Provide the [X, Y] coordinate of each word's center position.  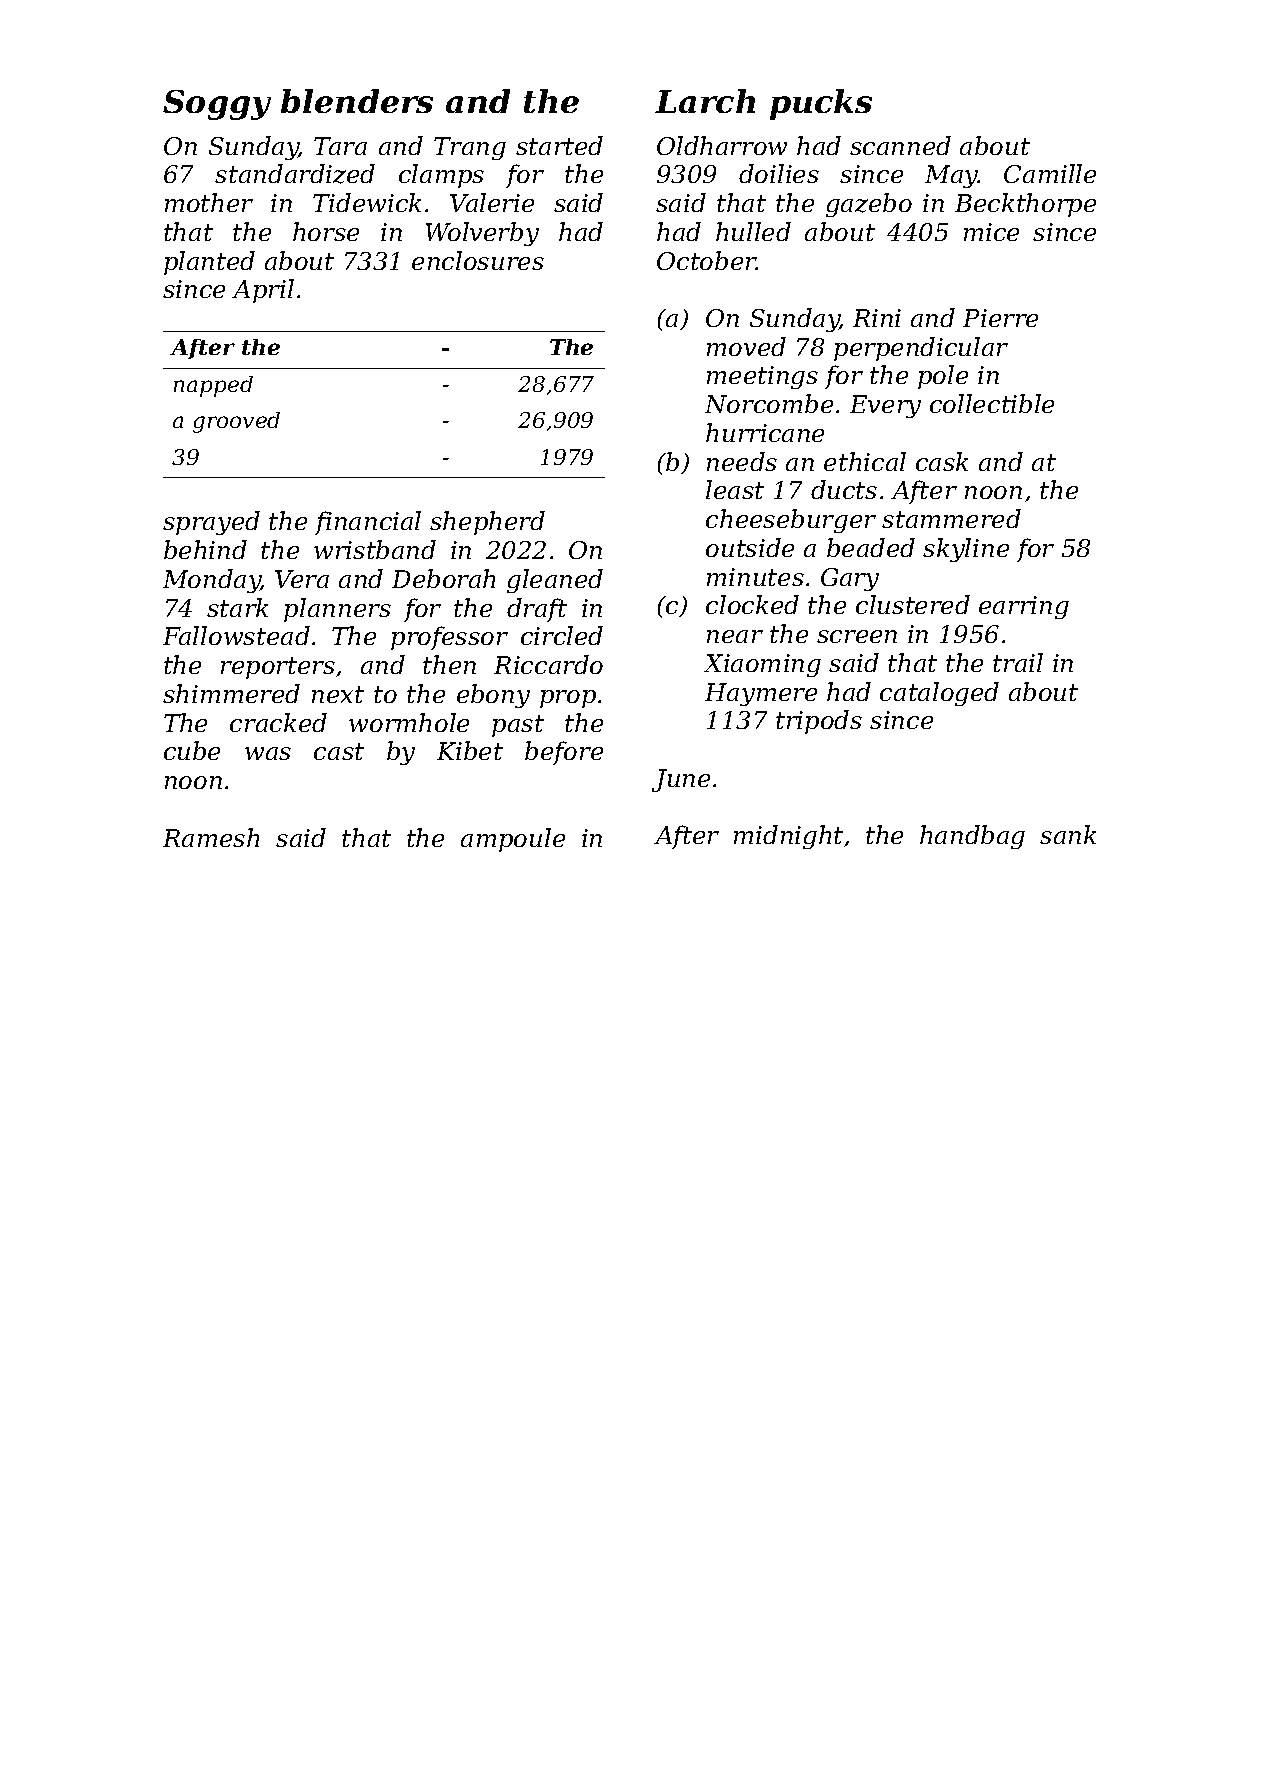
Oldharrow [722, 145]
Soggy [217, 105]
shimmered [231, 693]
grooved [236, 422]
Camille [1050, 173]
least [735, 489]
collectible [992, 403]
